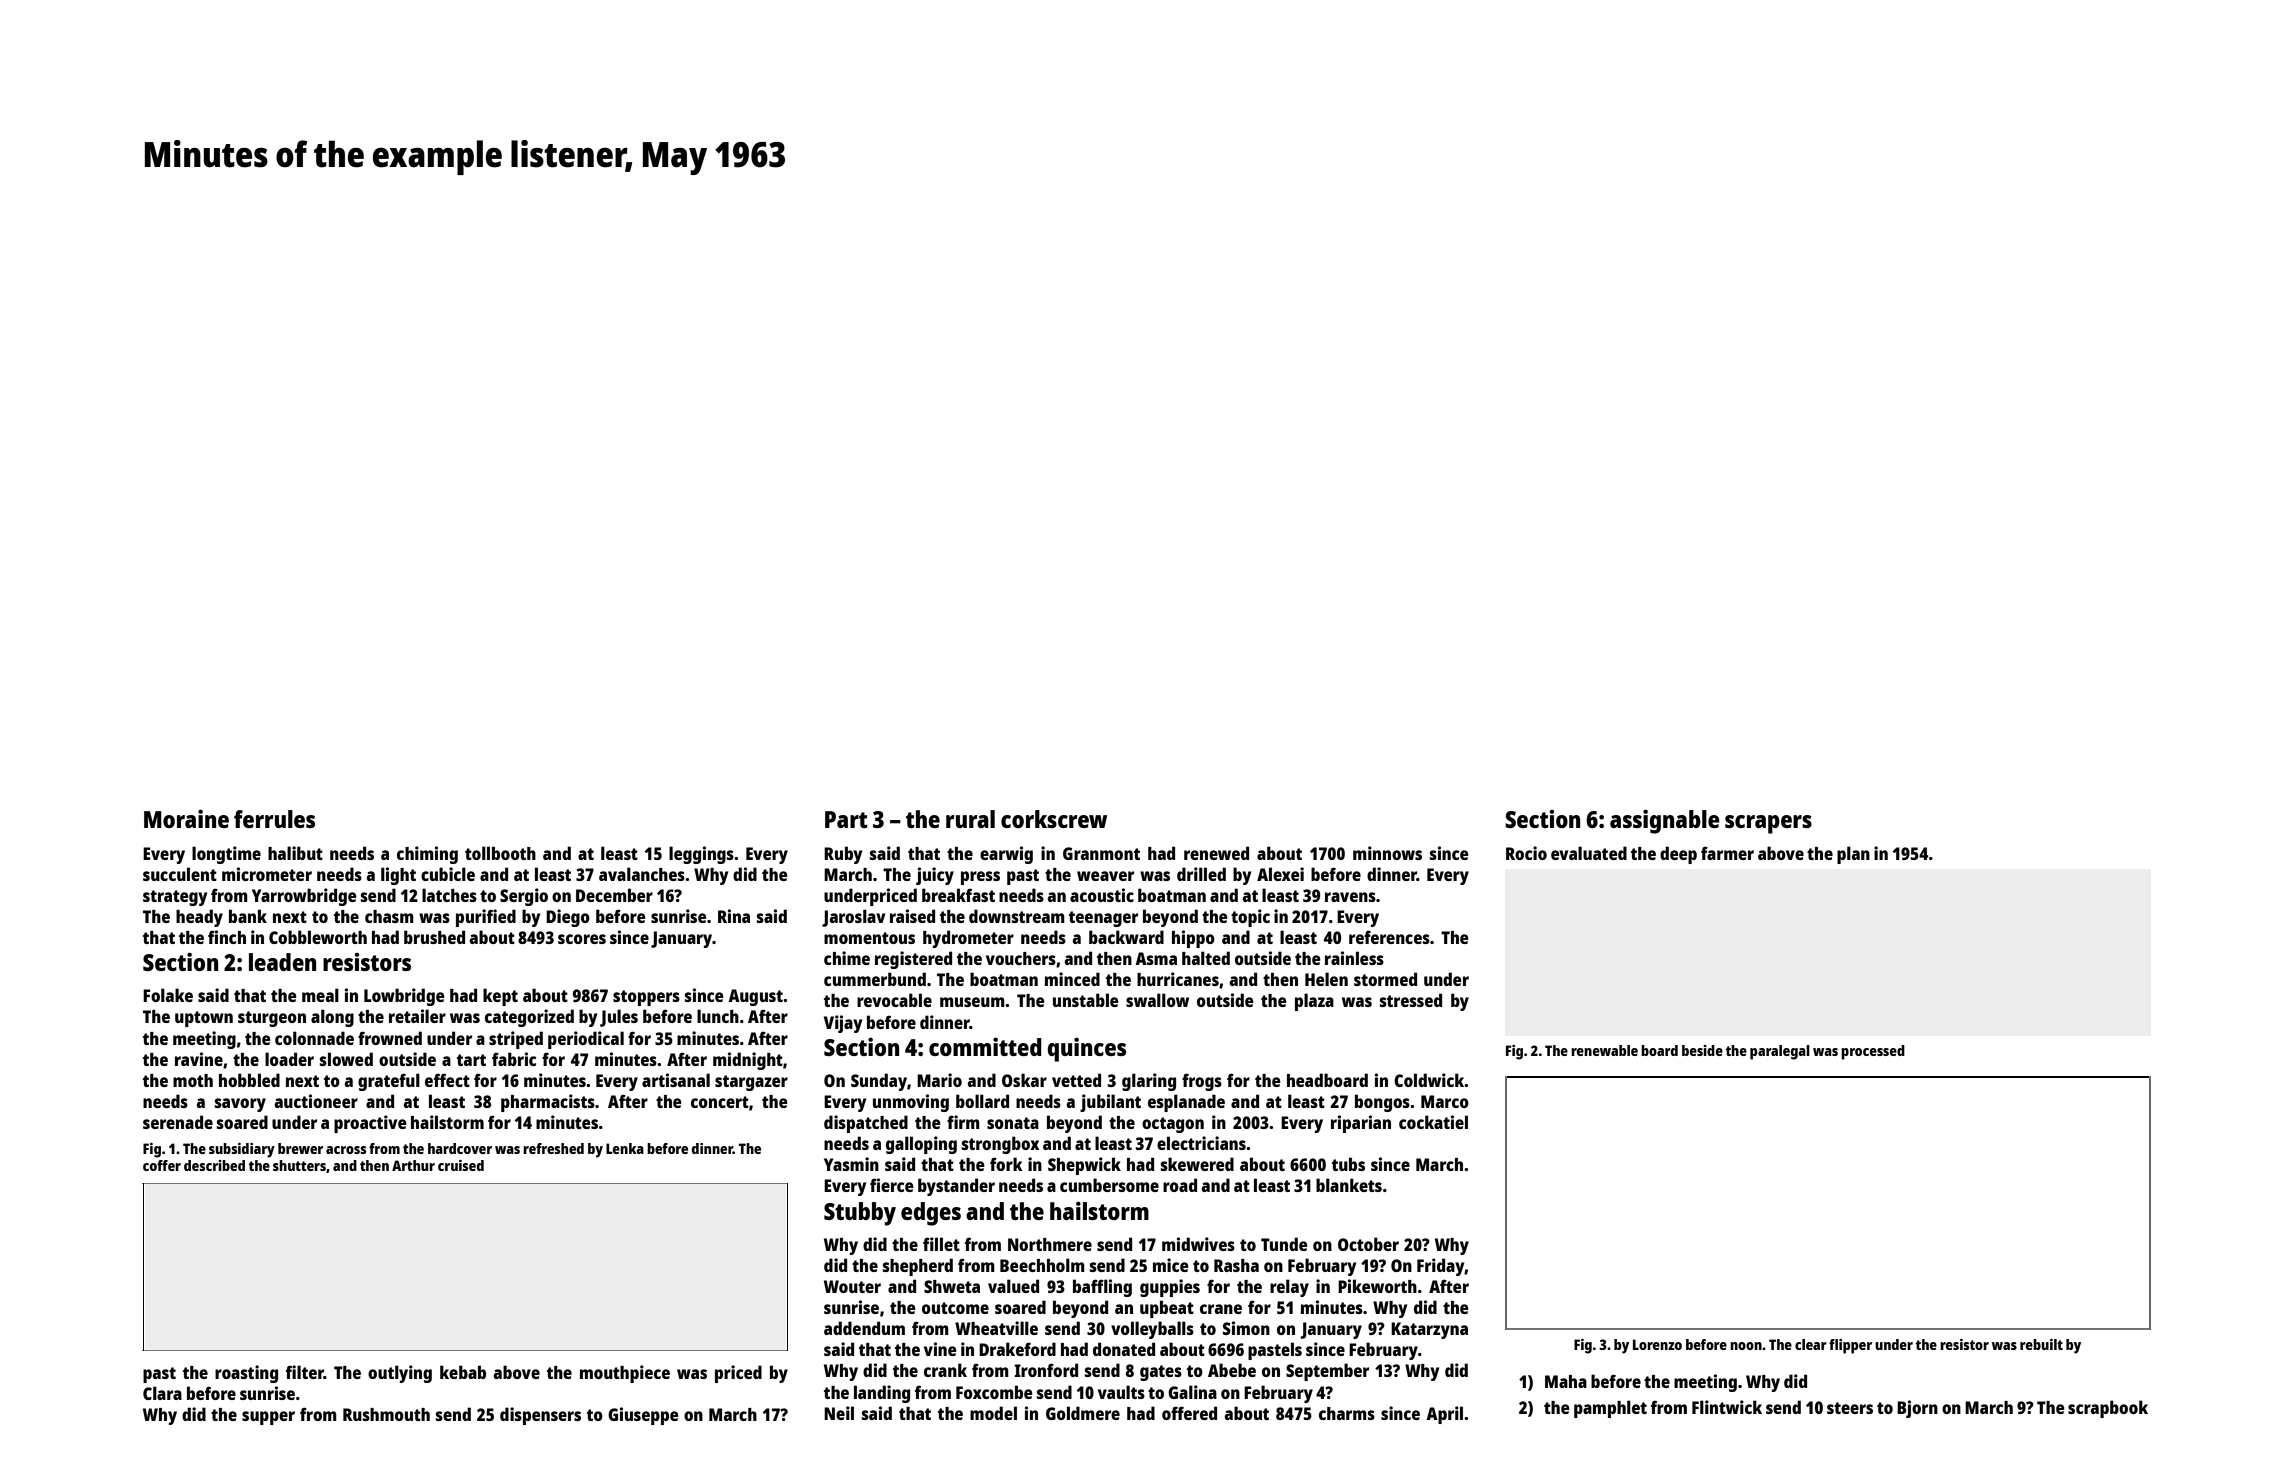 The width and height of the document is (2293, 1483). What do you see at coordinates (1604, 1050) in the document?
I see `renewable` at bounding box center [1604, 1050].
